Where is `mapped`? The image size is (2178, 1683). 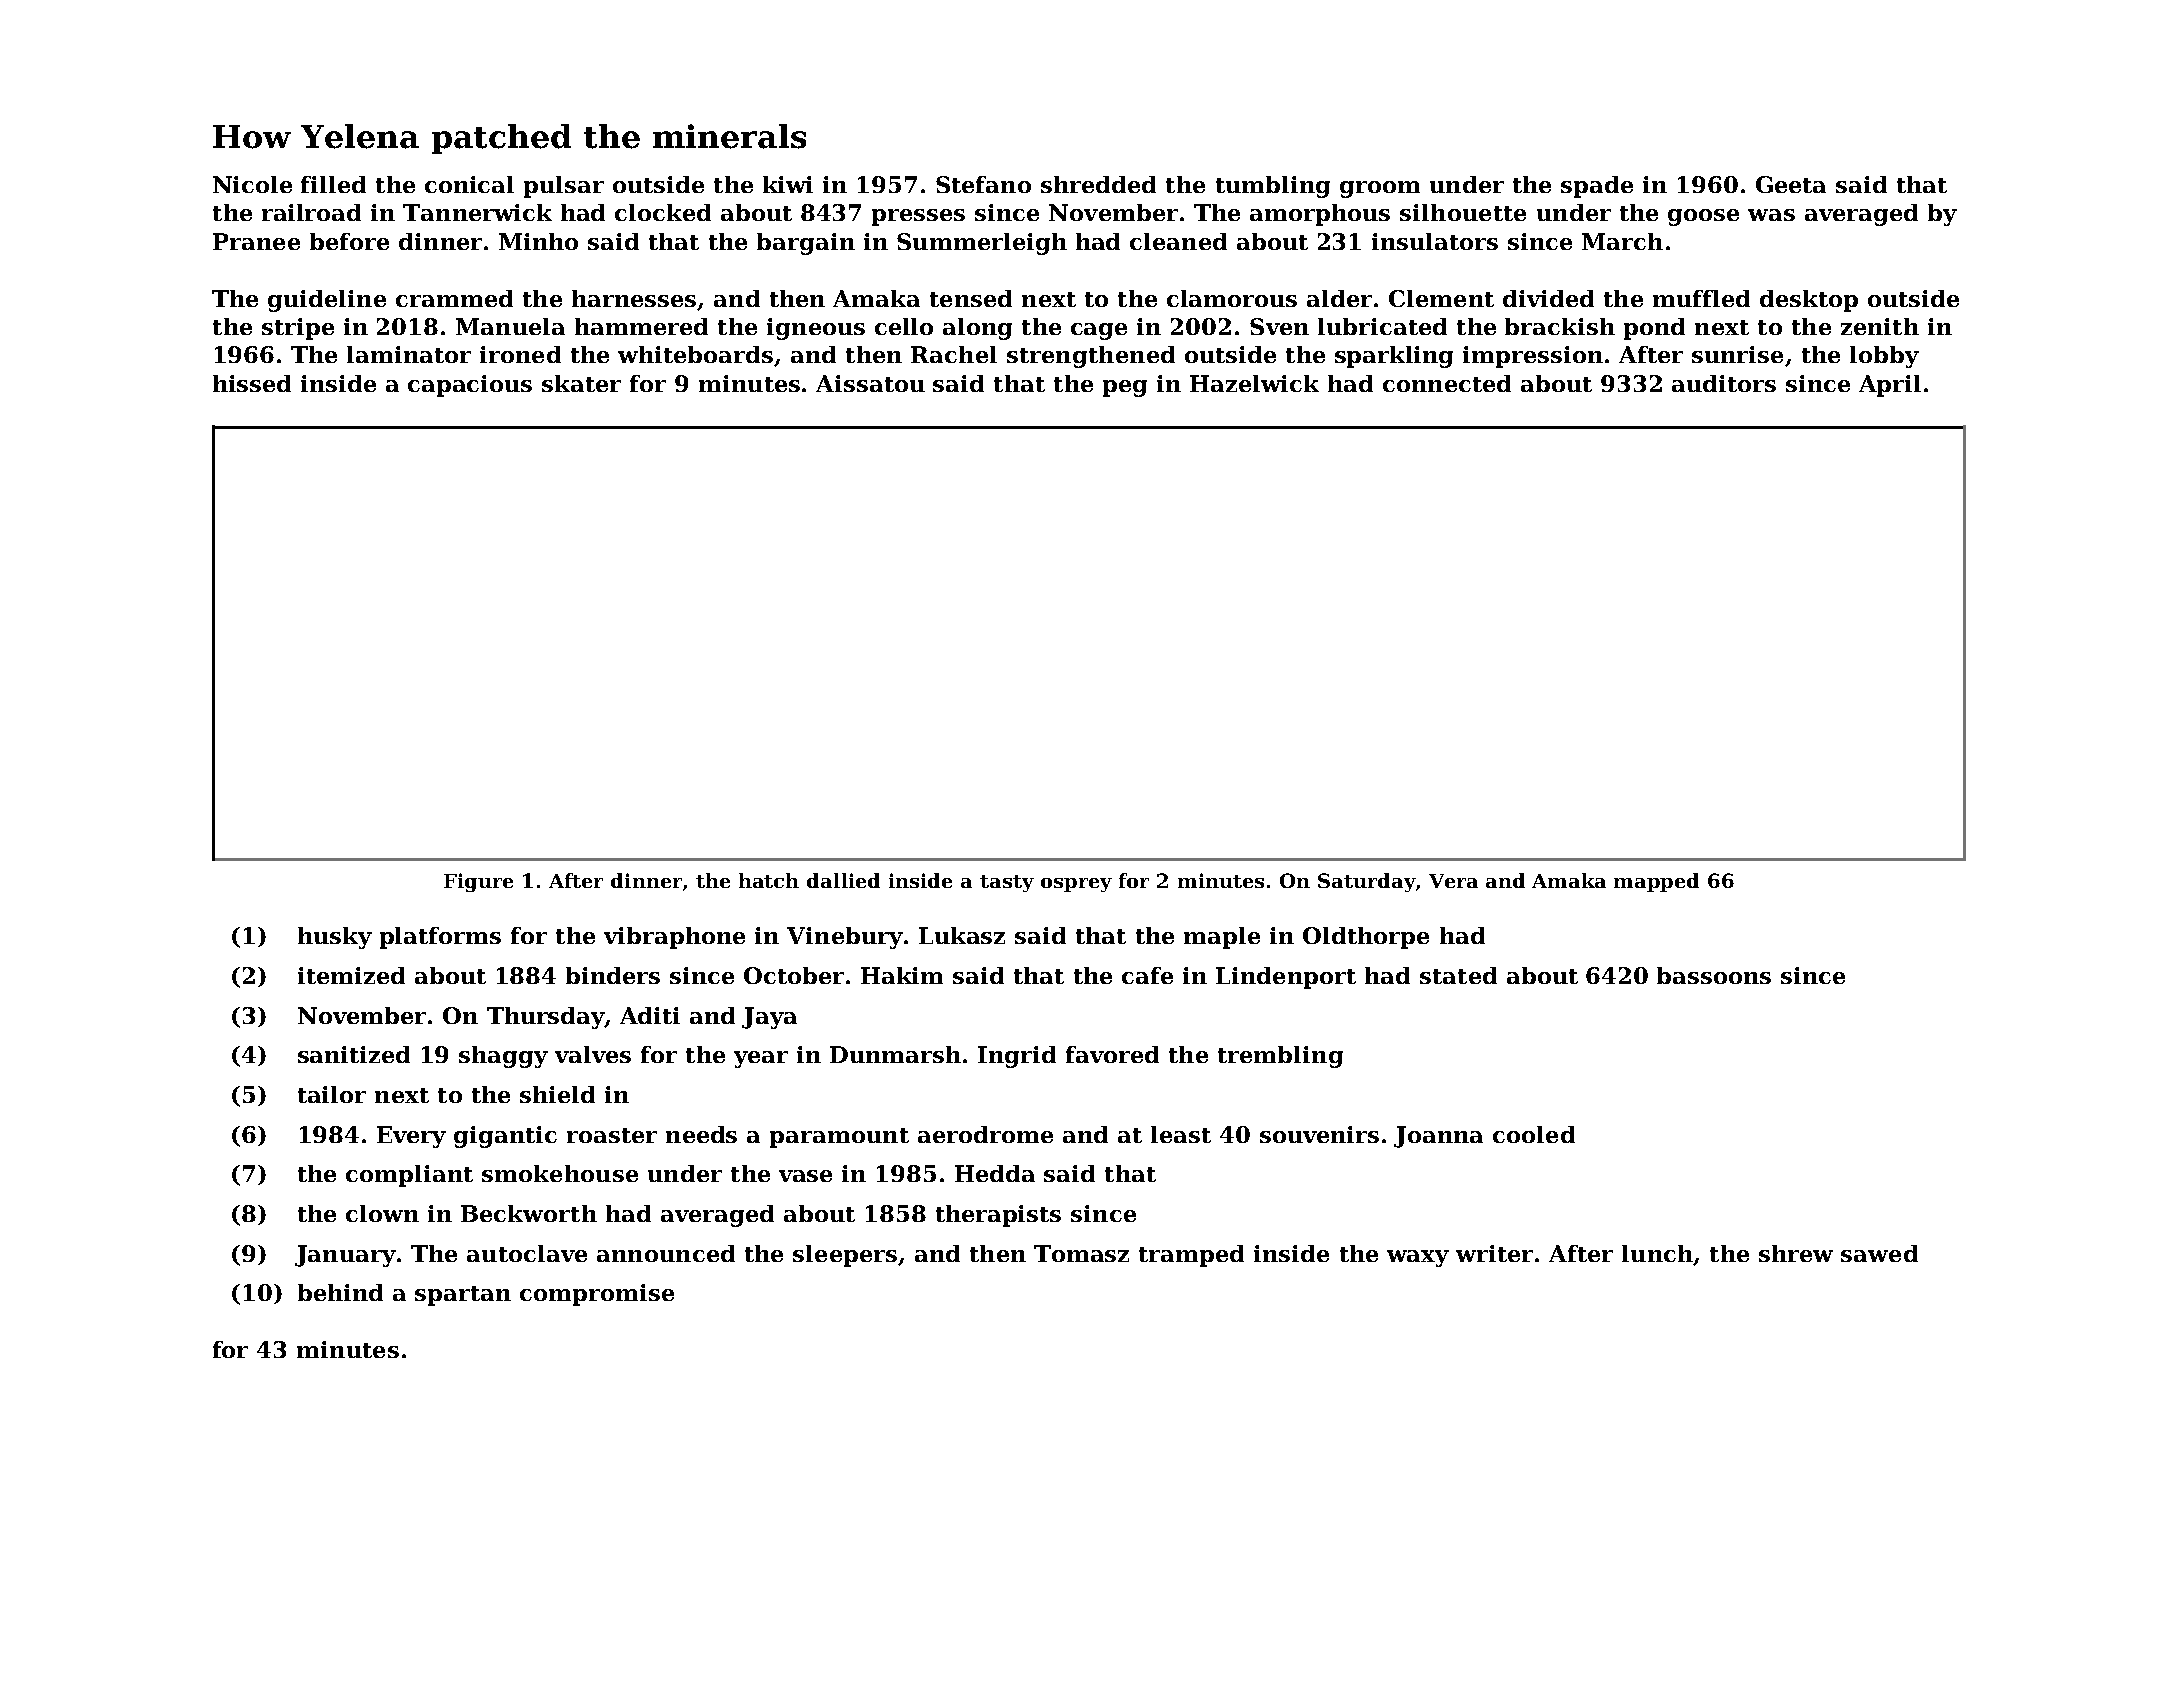
mapped is located at coordinates (1656, 882).
